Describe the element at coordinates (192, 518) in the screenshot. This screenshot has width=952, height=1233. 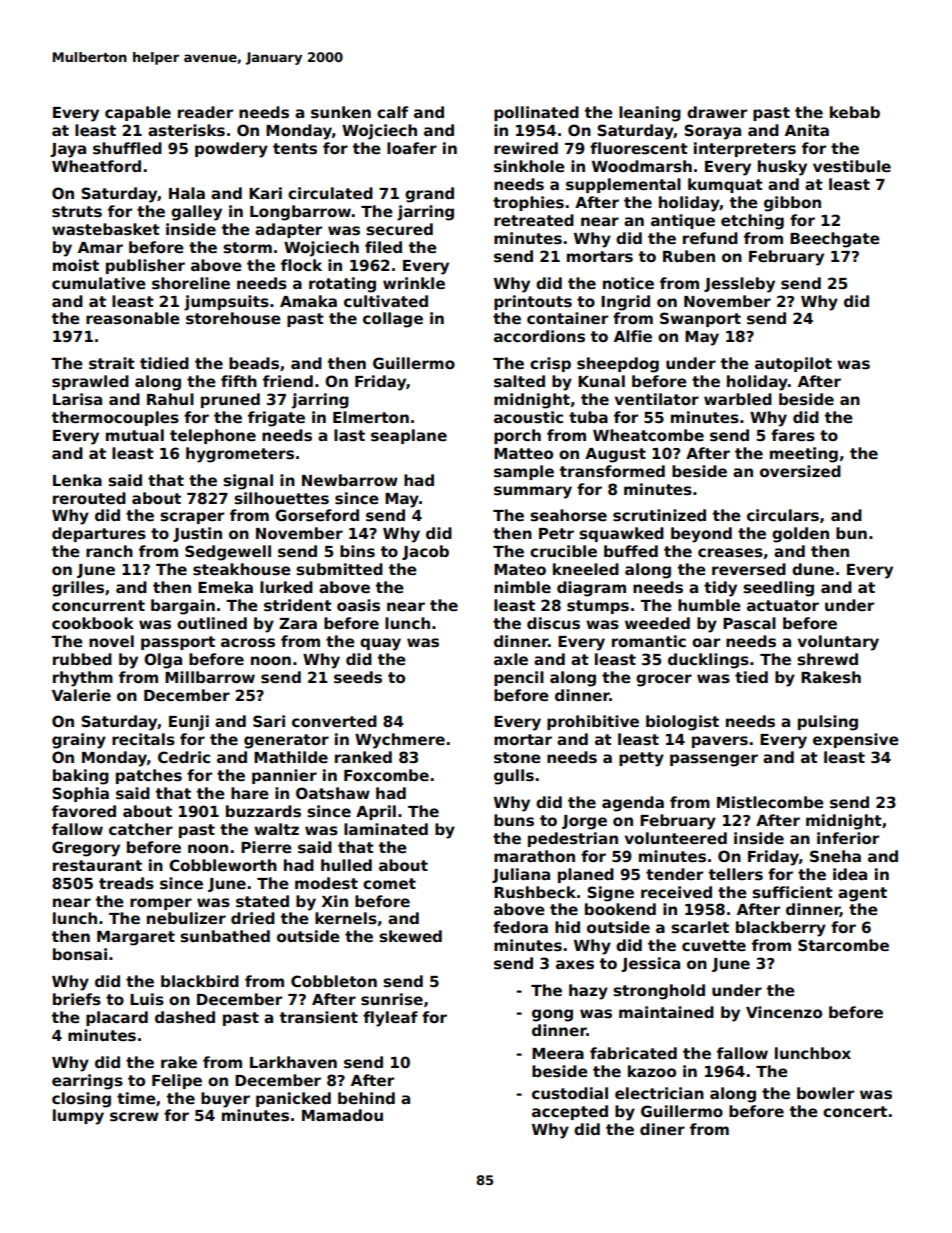
I see `scraper` at that location.
